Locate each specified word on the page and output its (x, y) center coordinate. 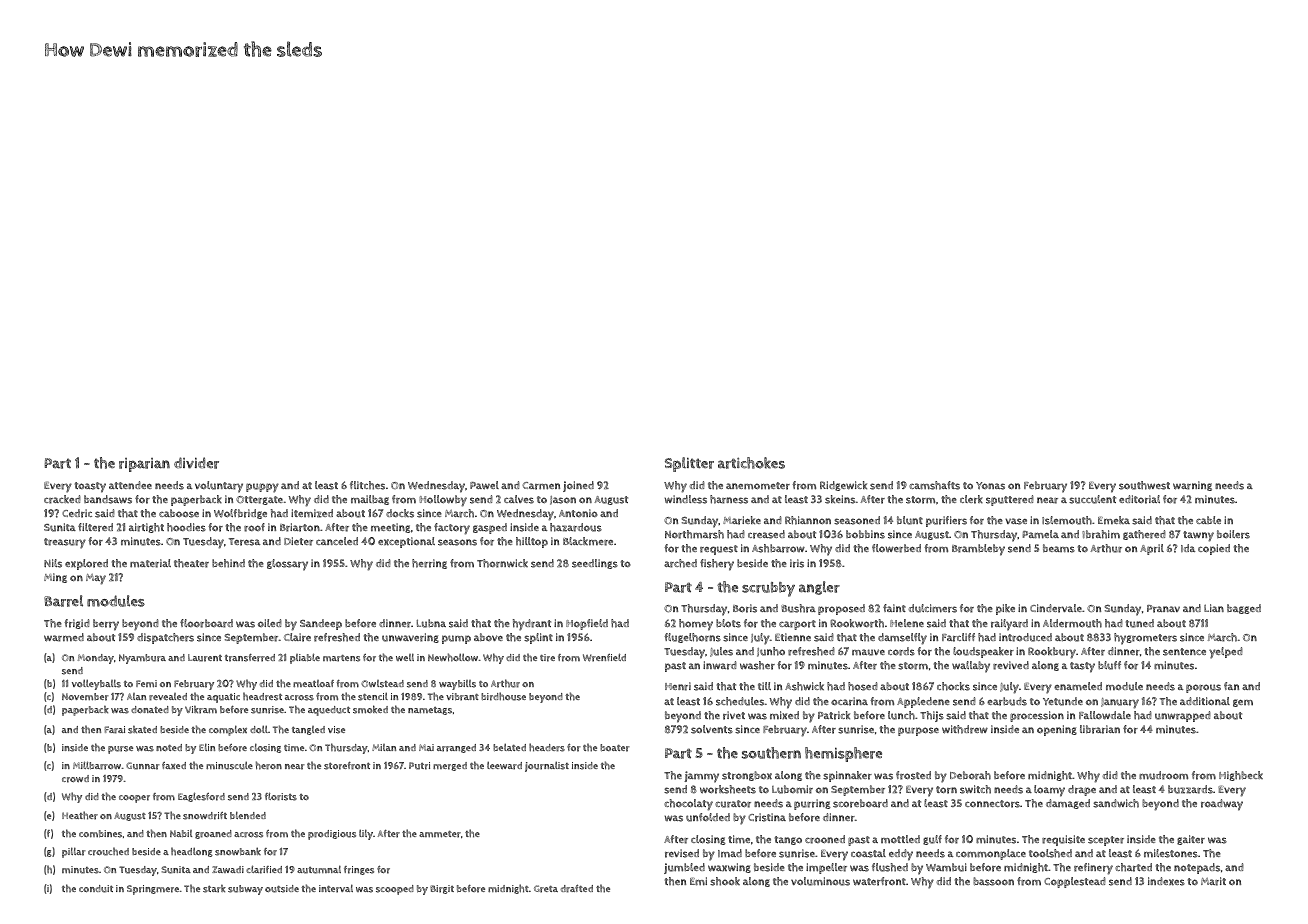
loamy (1049, 791)
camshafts (934, 485)
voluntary (219, 487)
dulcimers (932, 608)
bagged (1244, 609)
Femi (146, 684)
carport (797, 625)
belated (509, 747)
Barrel (63, 601)
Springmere (153, 890)
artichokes (751, 463)
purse (120, 750)
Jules (721, 652)
